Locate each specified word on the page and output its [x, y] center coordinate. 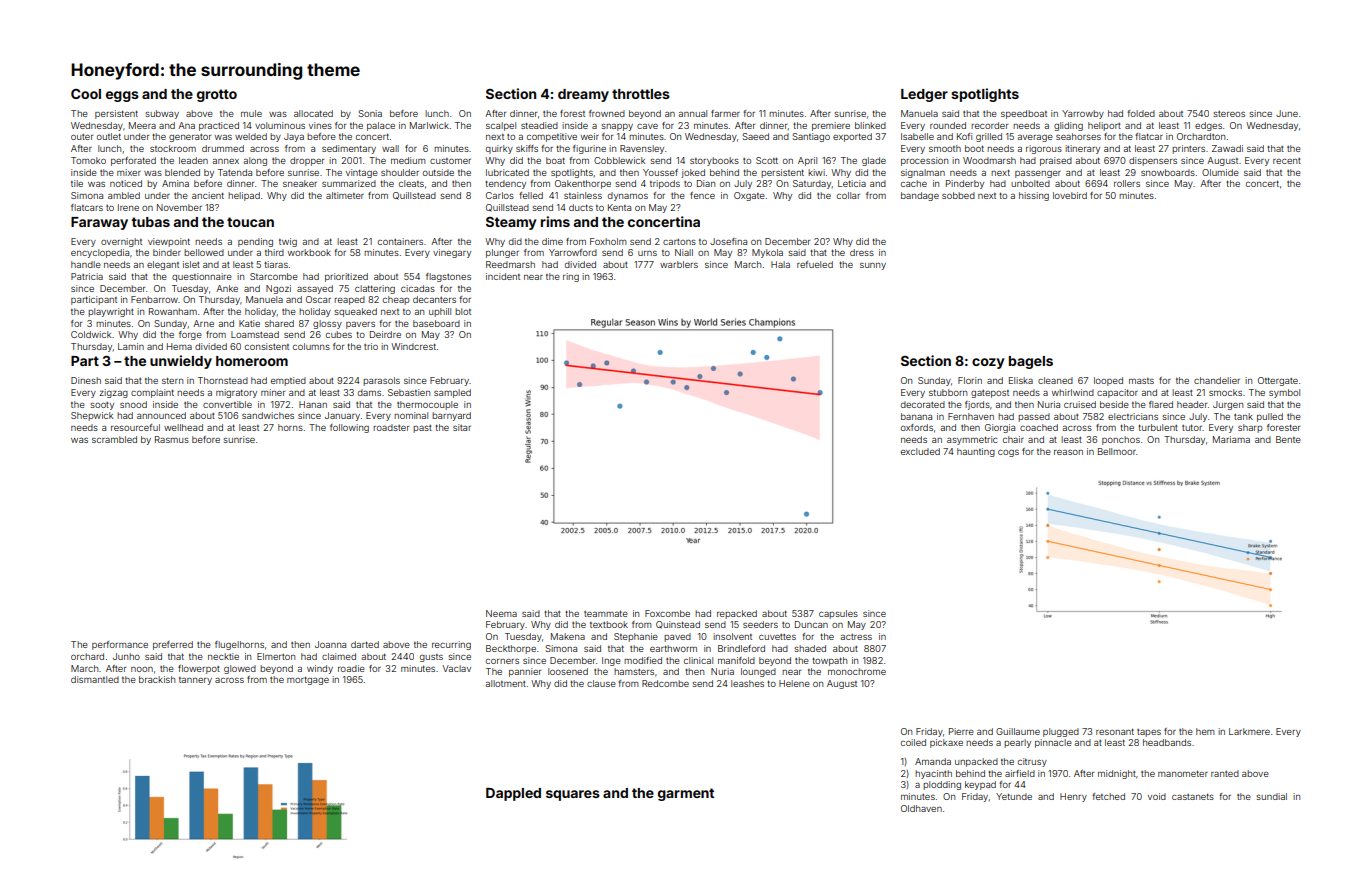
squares [573, 795]
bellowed [204, 252]
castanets [1193, 796]
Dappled [513, 794]
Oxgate [749, 196]
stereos [1229, 114]
